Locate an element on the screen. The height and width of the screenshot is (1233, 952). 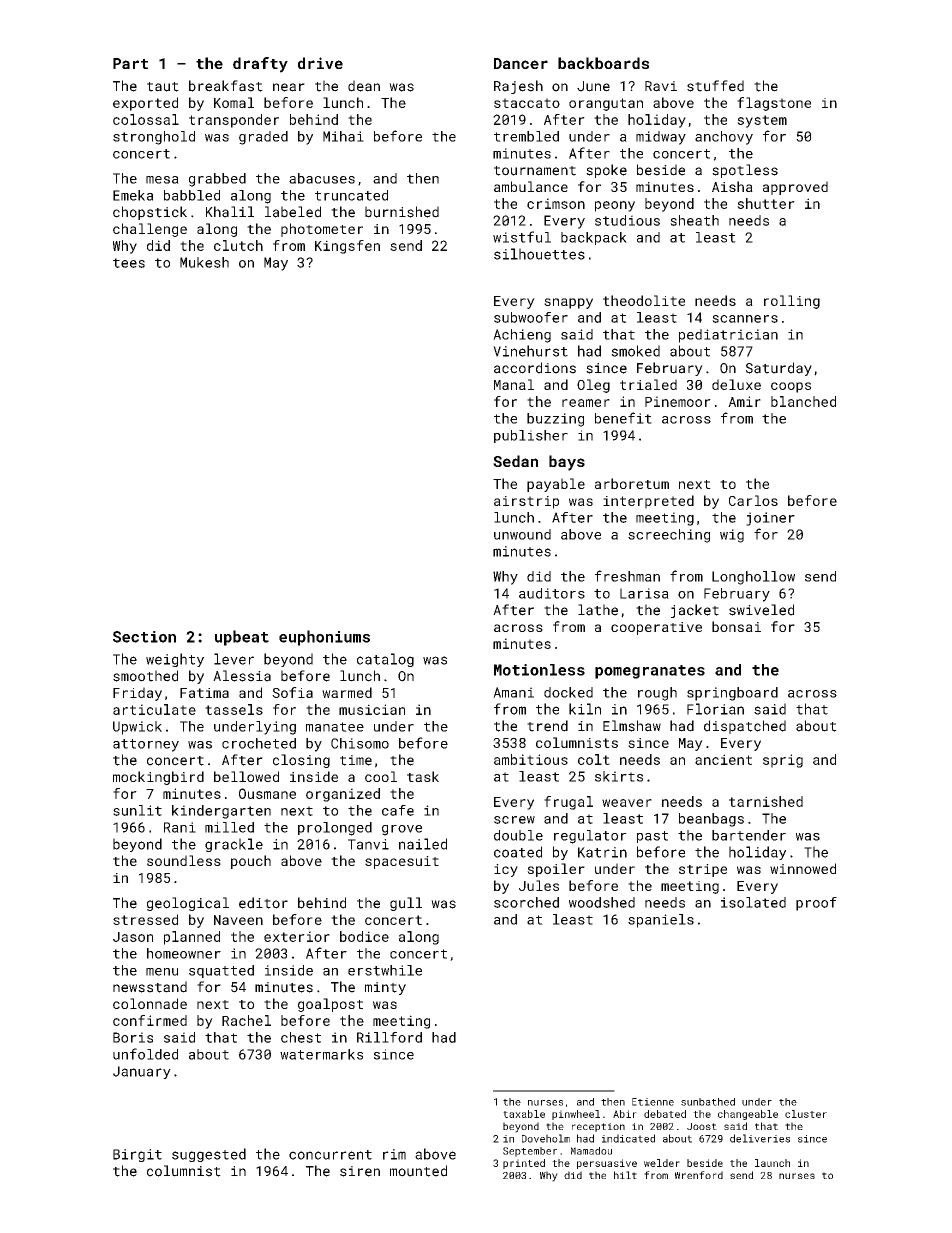
rolling is located at coordinates (792, 302).
